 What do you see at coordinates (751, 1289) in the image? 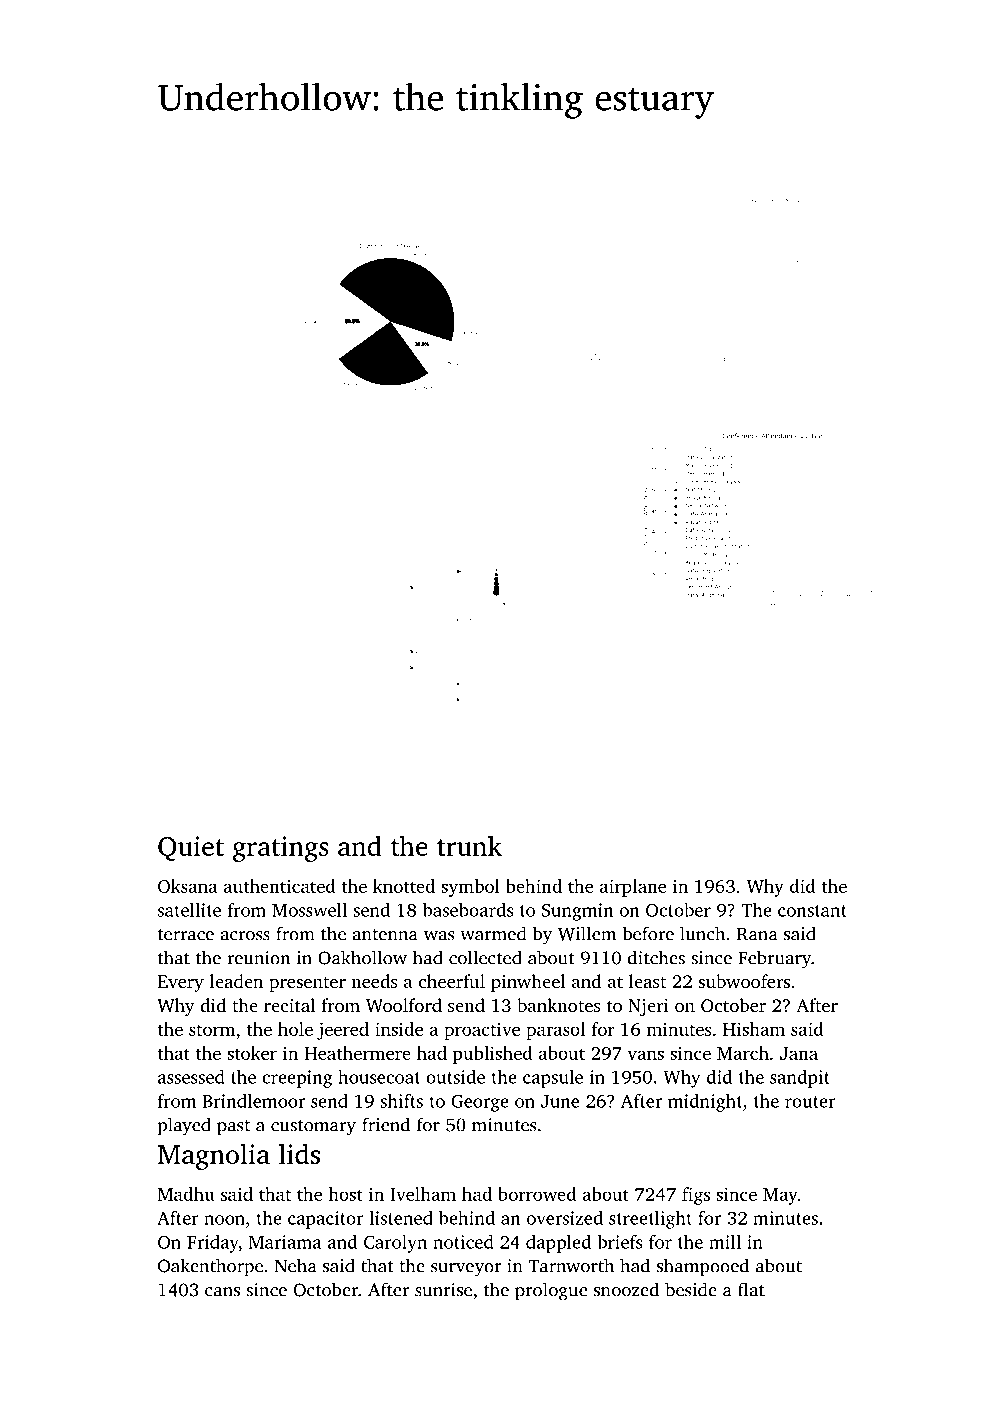
I see `flat` at bounding box center [751, 1289].
